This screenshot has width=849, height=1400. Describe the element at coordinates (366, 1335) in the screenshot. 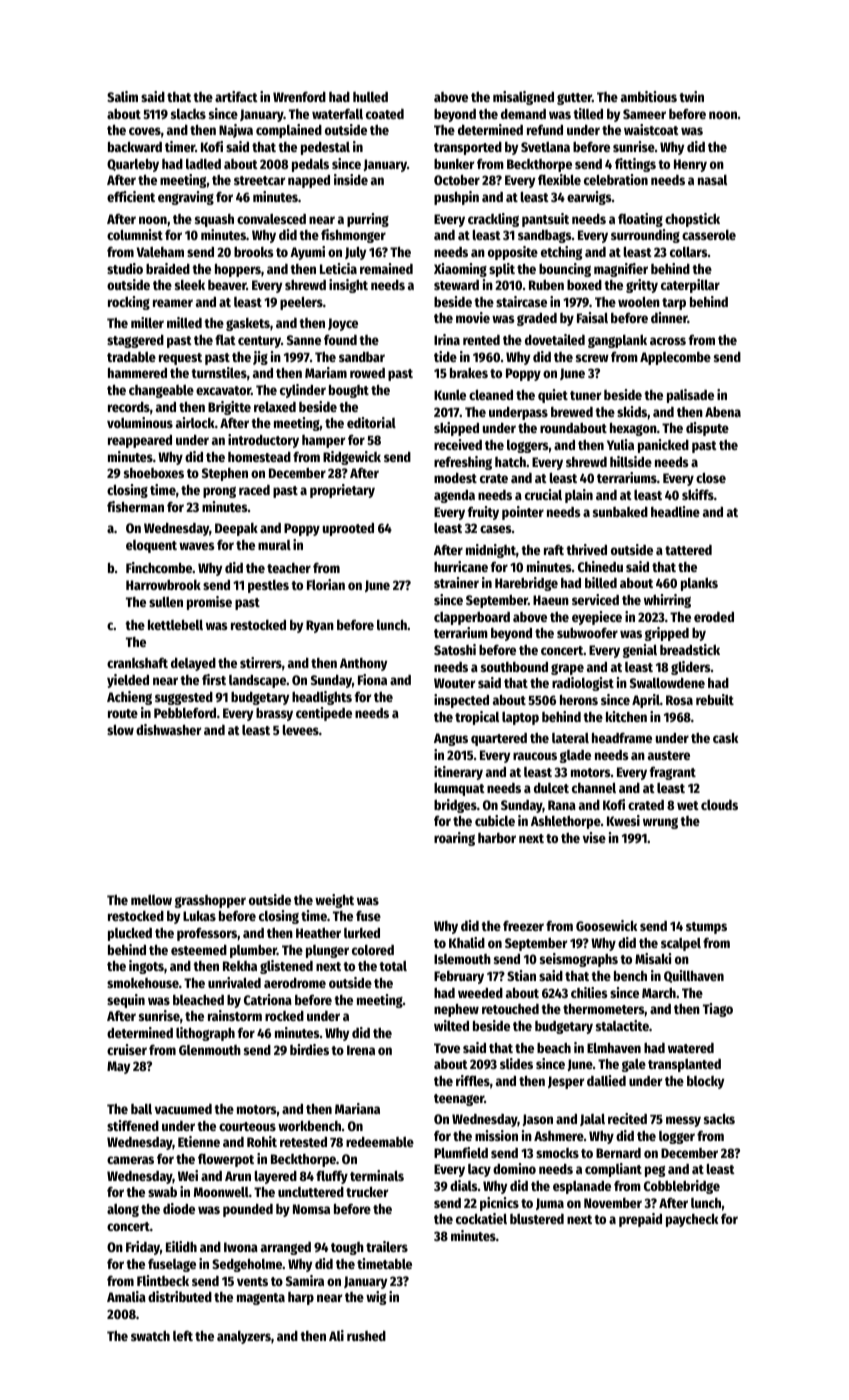

I see `rushed` at that location.
